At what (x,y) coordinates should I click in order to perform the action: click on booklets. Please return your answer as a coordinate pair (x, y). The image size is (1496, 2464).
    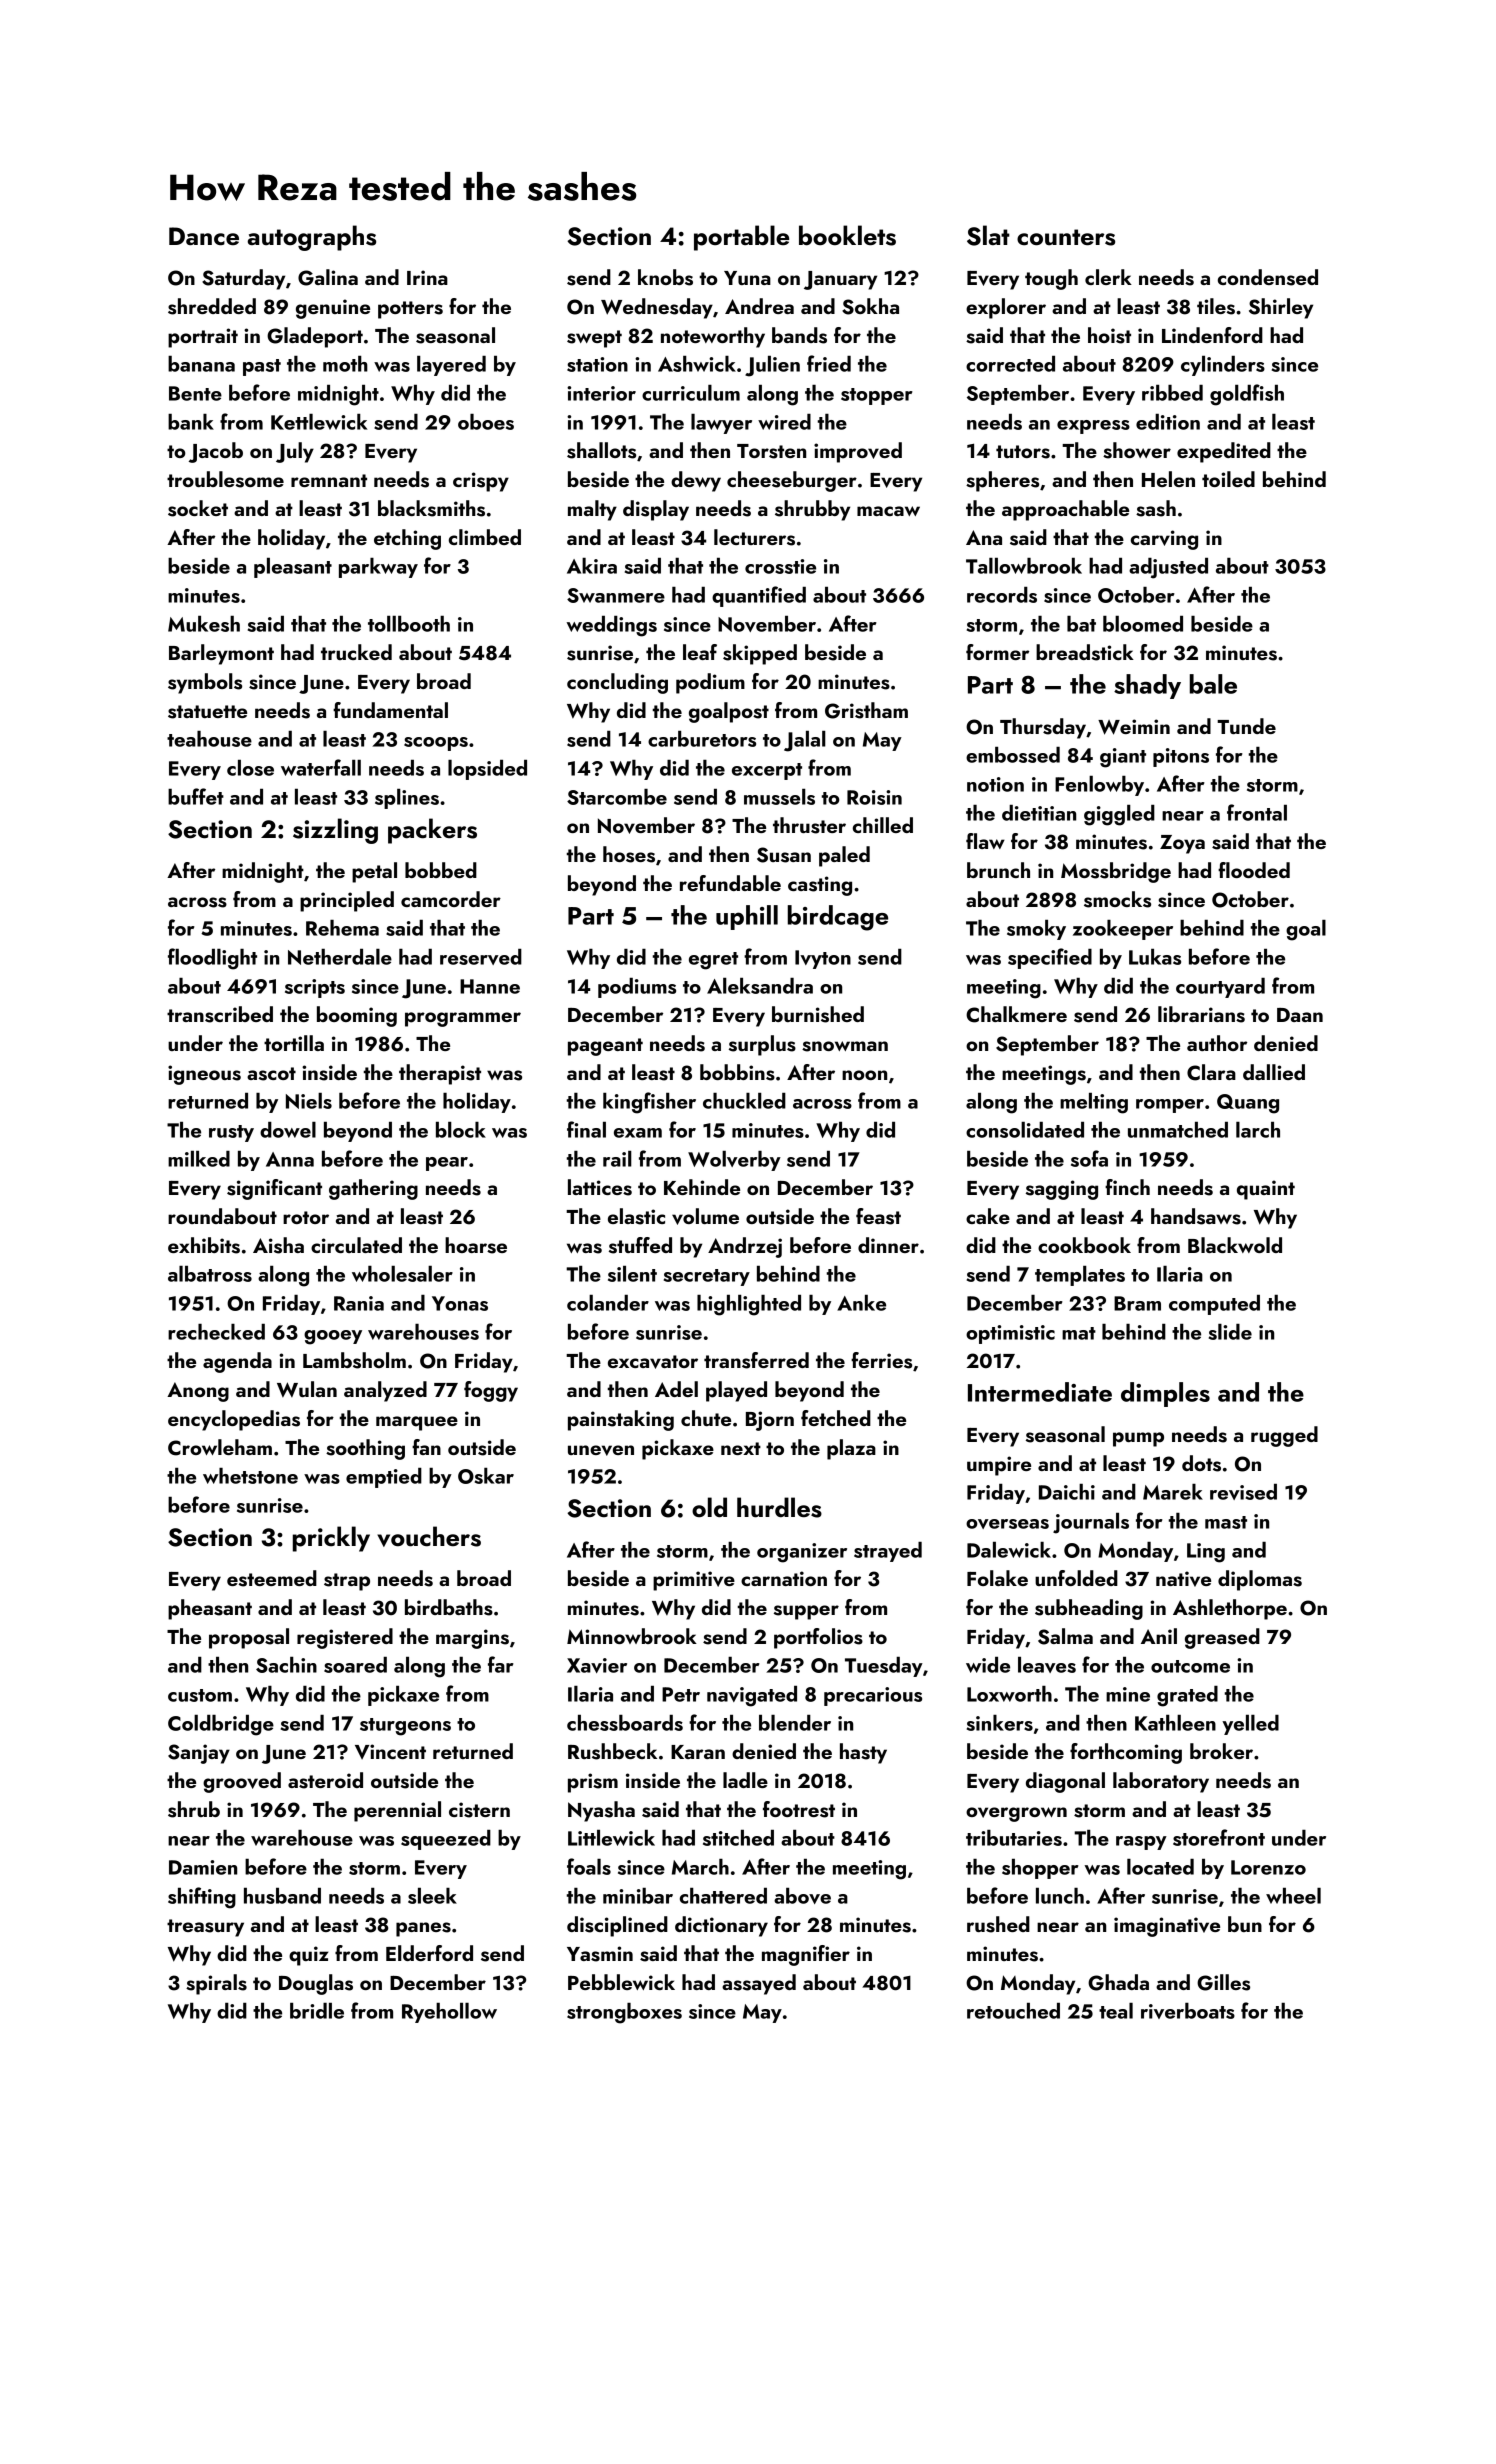
    Looking at the image, I should click on (847, 235).
